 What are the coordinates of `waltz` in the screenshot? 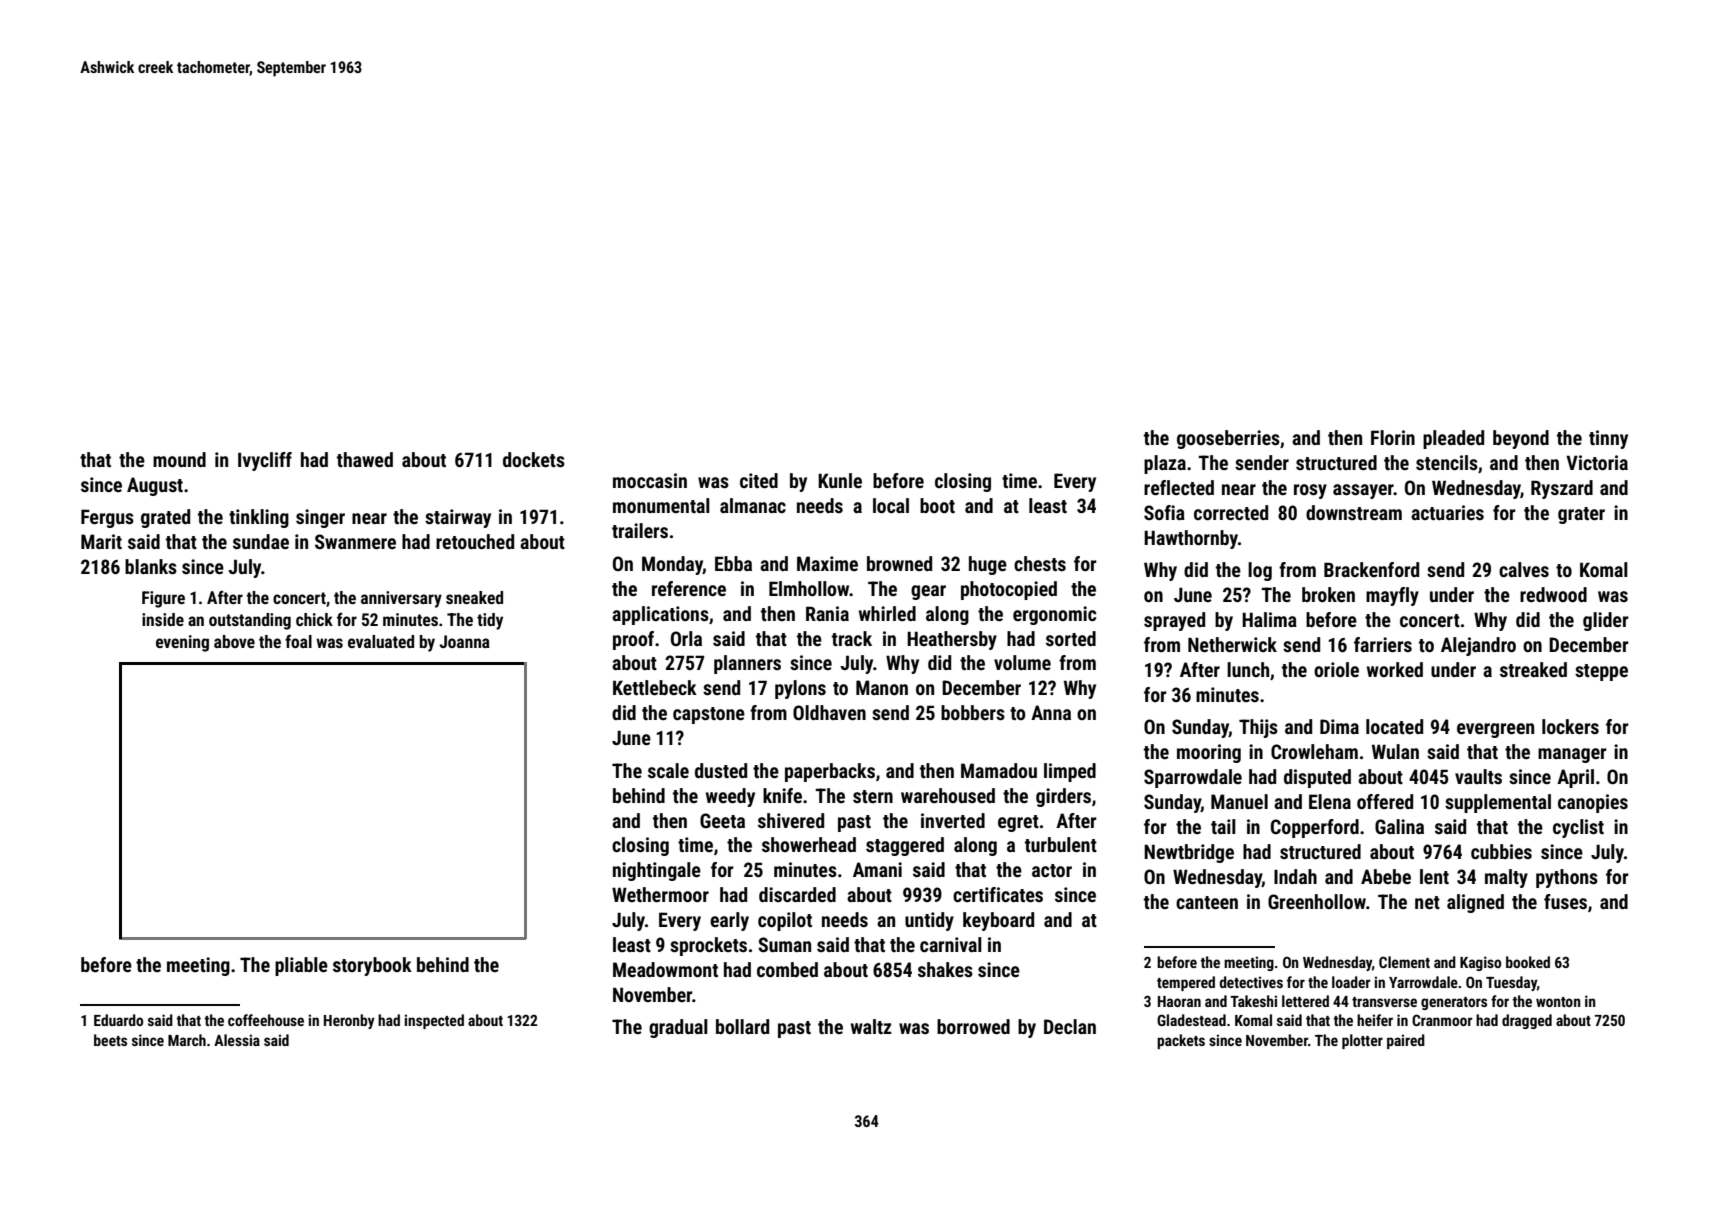 It's located at (871, 1026).
